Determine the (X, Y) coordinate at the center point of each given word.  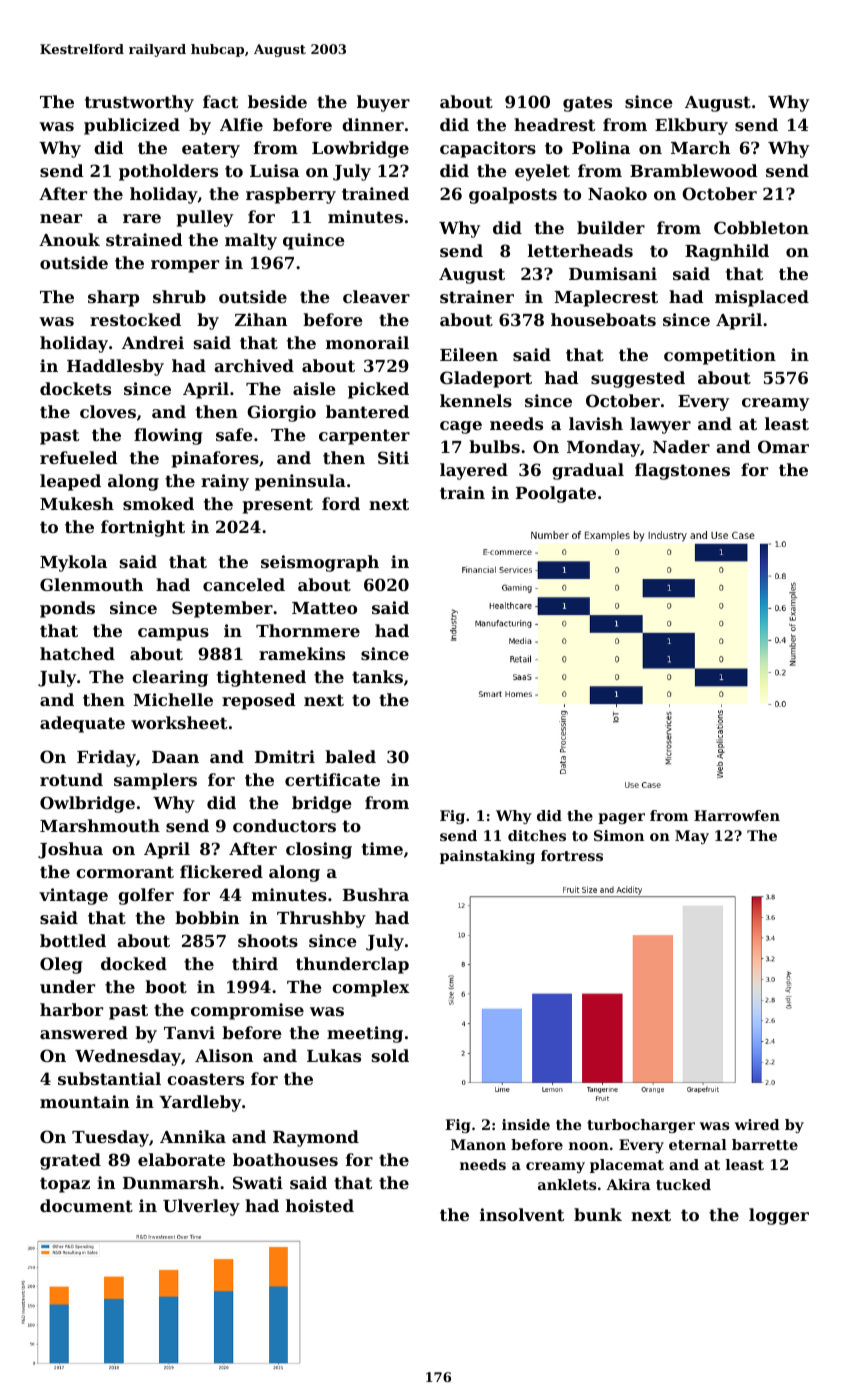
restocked (135, 319)
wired (757, 1124)
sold (390, 1055)
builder (611, 227)
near (61, 218)
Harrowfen (737, 815)
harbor (71, 1009)
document (86, 1205)
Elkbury (691, 126)
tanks (377, 676)
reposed (258, 701)
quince (314, 241)
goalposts (513, 195)
